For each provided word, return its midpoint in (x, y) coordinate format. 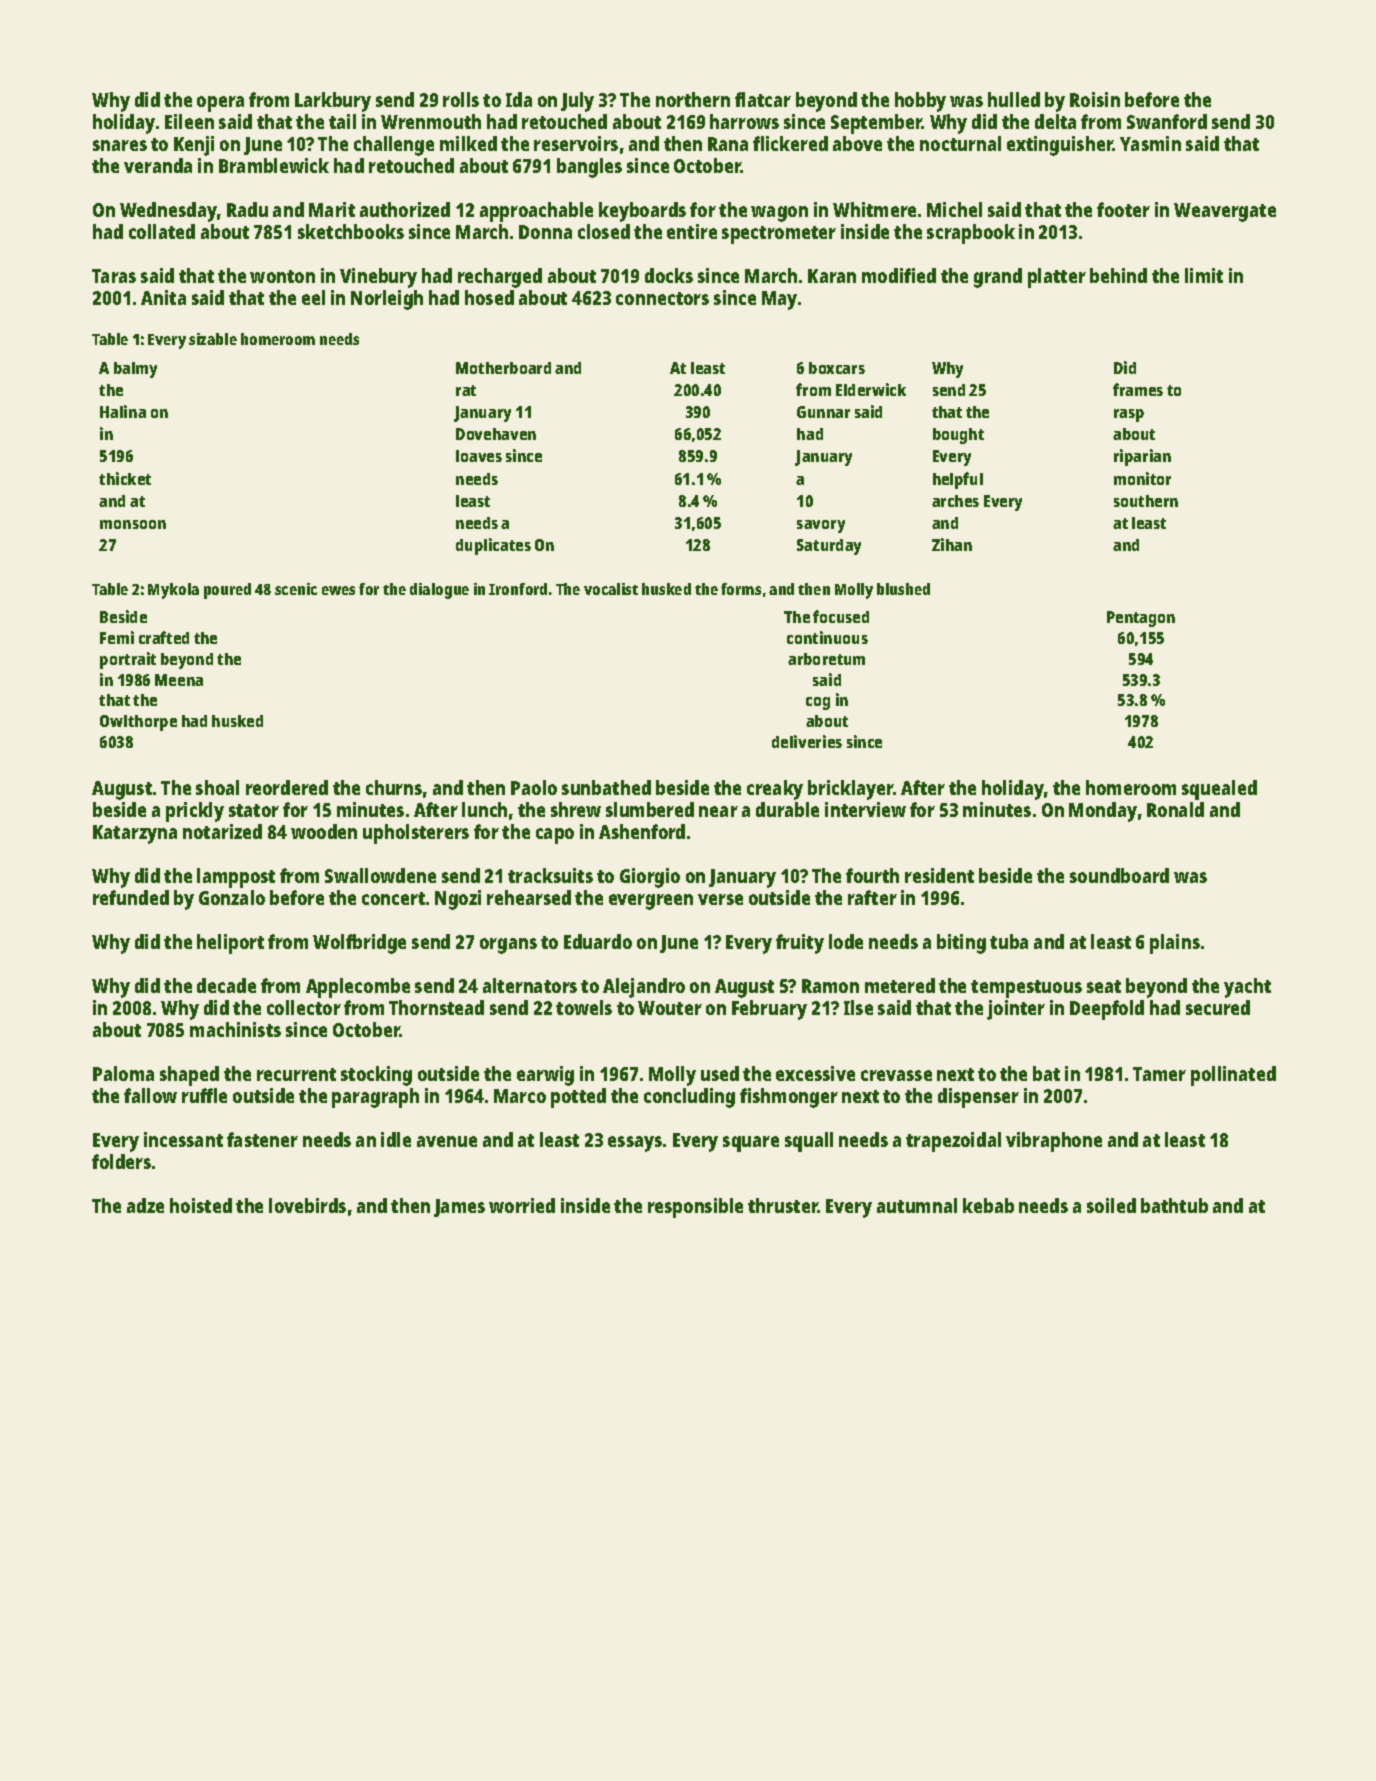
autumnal (917, 1205)
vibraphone (1054, 1142)
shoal (217, 787)
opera (220, 104)
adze (145, 1205)
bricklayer (851, 790)
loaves (479, 456)
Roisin (1095, 99)
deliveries (807, 741)
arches (955, 501)
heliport (230, 944)
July (577, 102)
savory (821, 526)
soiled (1111, 1205)
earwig (545, 1076)
